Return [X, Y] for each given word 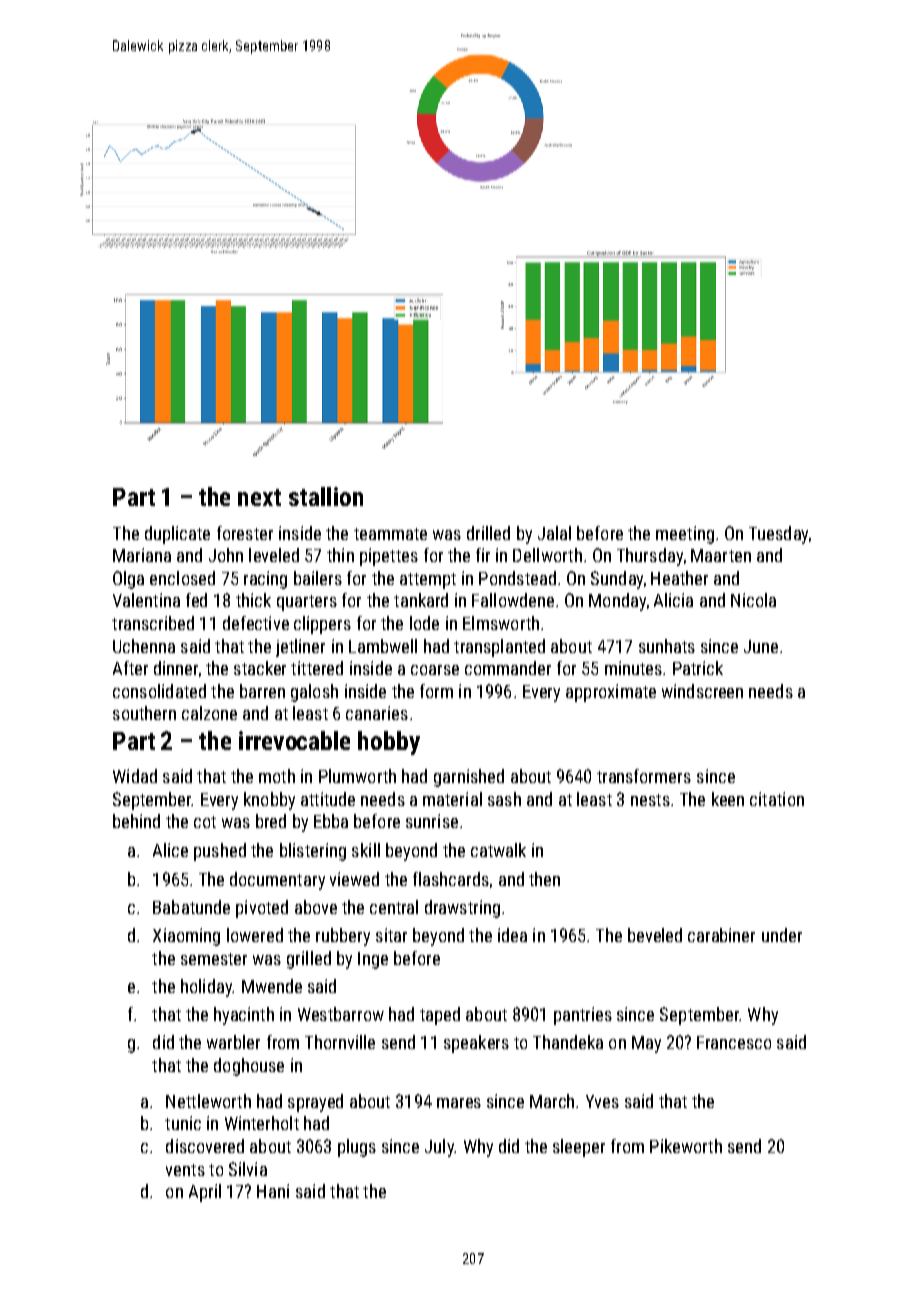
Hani [273, 1191]
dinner [176, 668]
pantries [583, 1016]
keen [728, 799]
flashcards [451, 879]
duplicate [177, 535]
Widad [135, 776]
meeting [685, 535]
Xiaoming [186, 937]
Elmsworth [501, 623]
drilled [488, 533]
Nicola [753, 600]
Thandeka [568, 1042]
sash [504, 799]
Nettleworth [208, 1101]
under [782, 935]
